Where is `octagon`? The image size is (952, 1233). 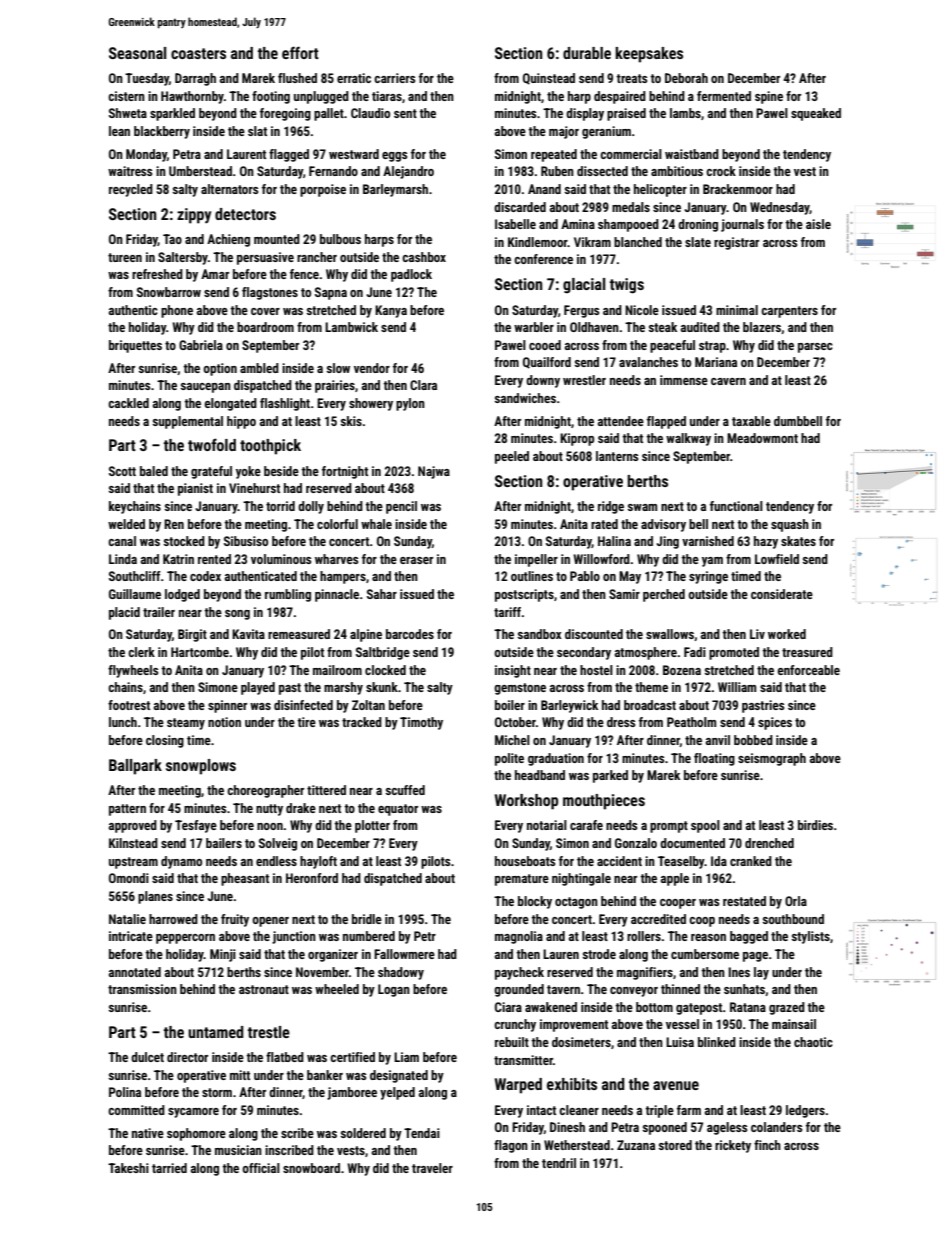
octagon is located at coordinates (576, 903).
